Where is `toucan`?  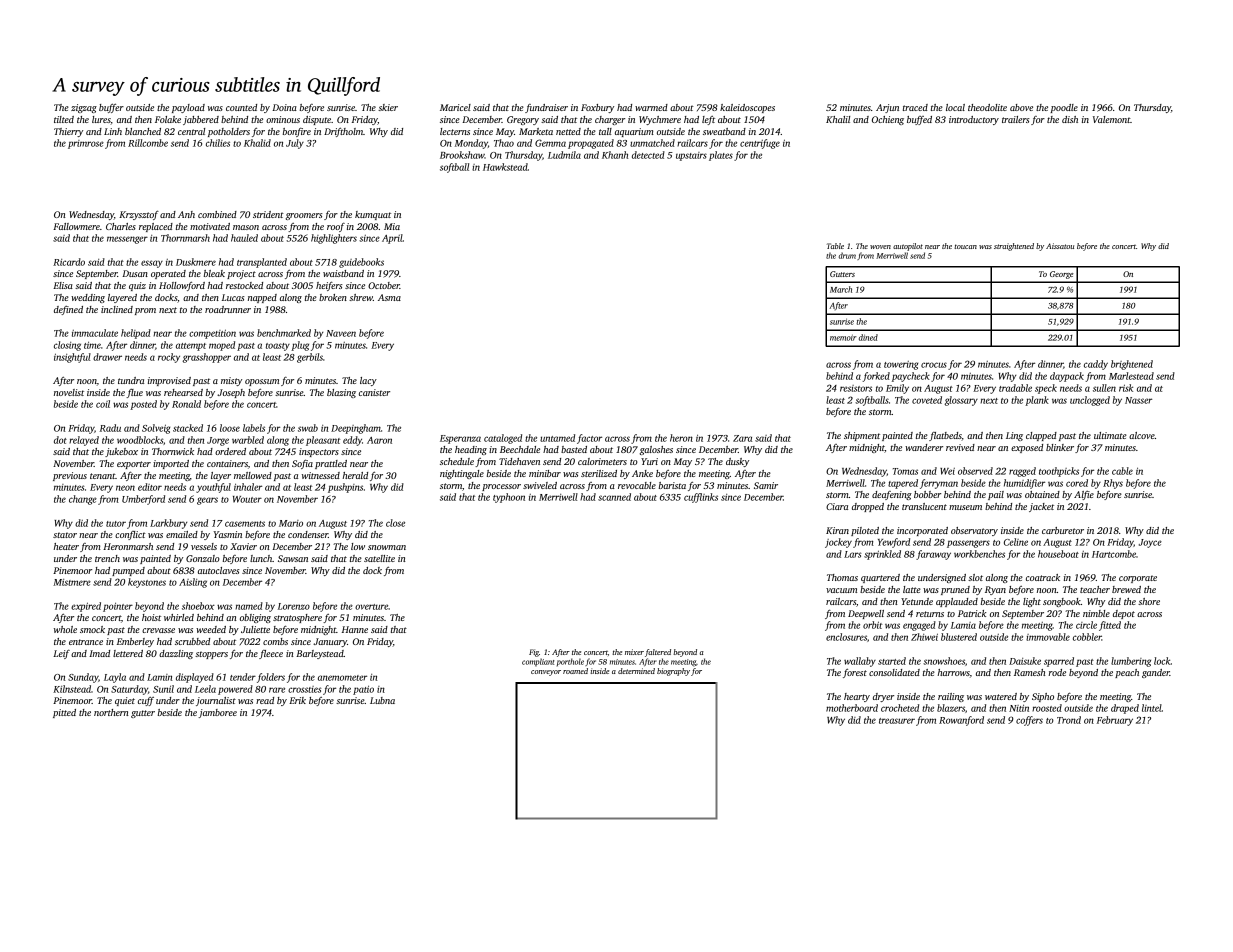
toucan is located at coordinates (965, 246).
